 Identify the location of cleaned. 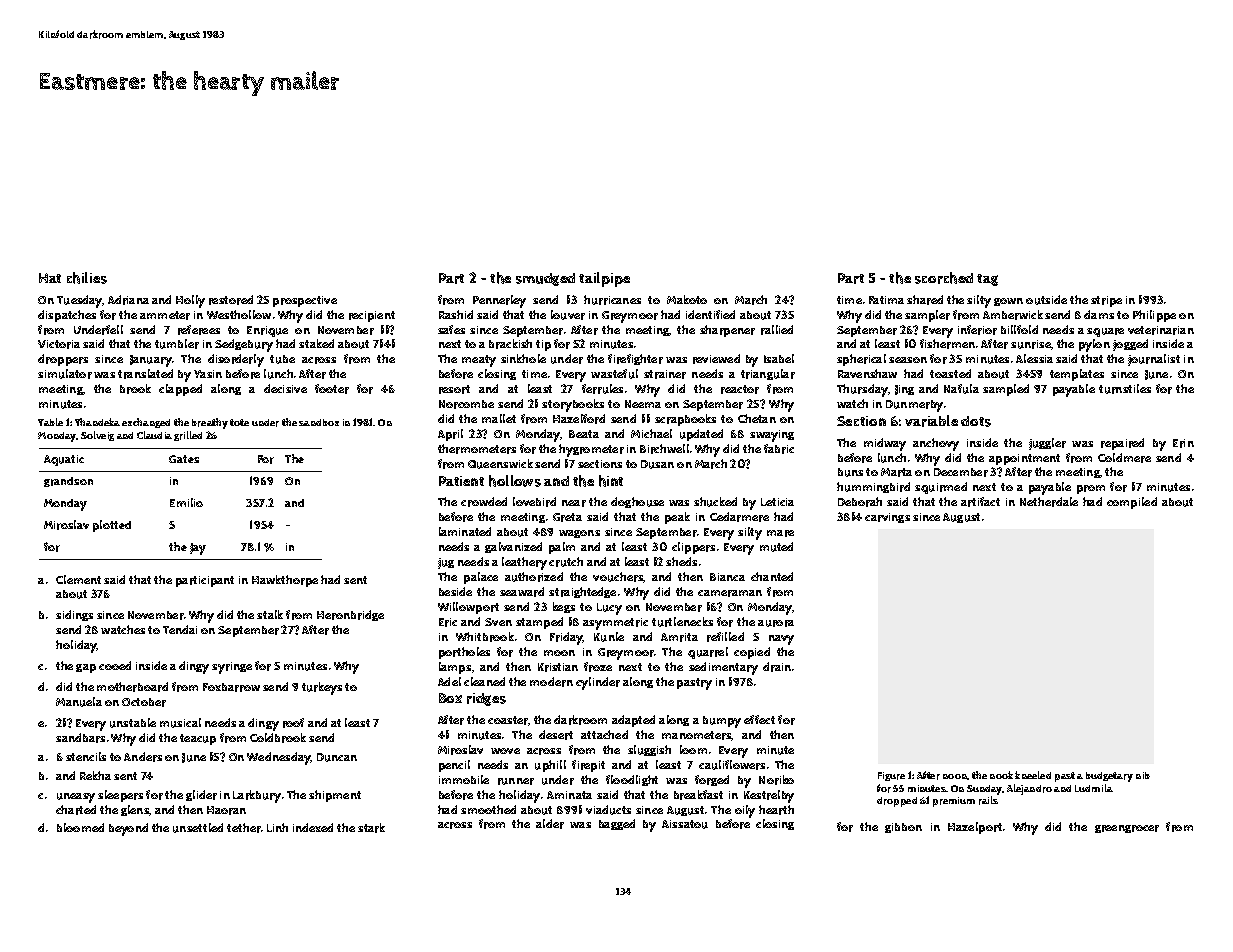
(484, 681).
